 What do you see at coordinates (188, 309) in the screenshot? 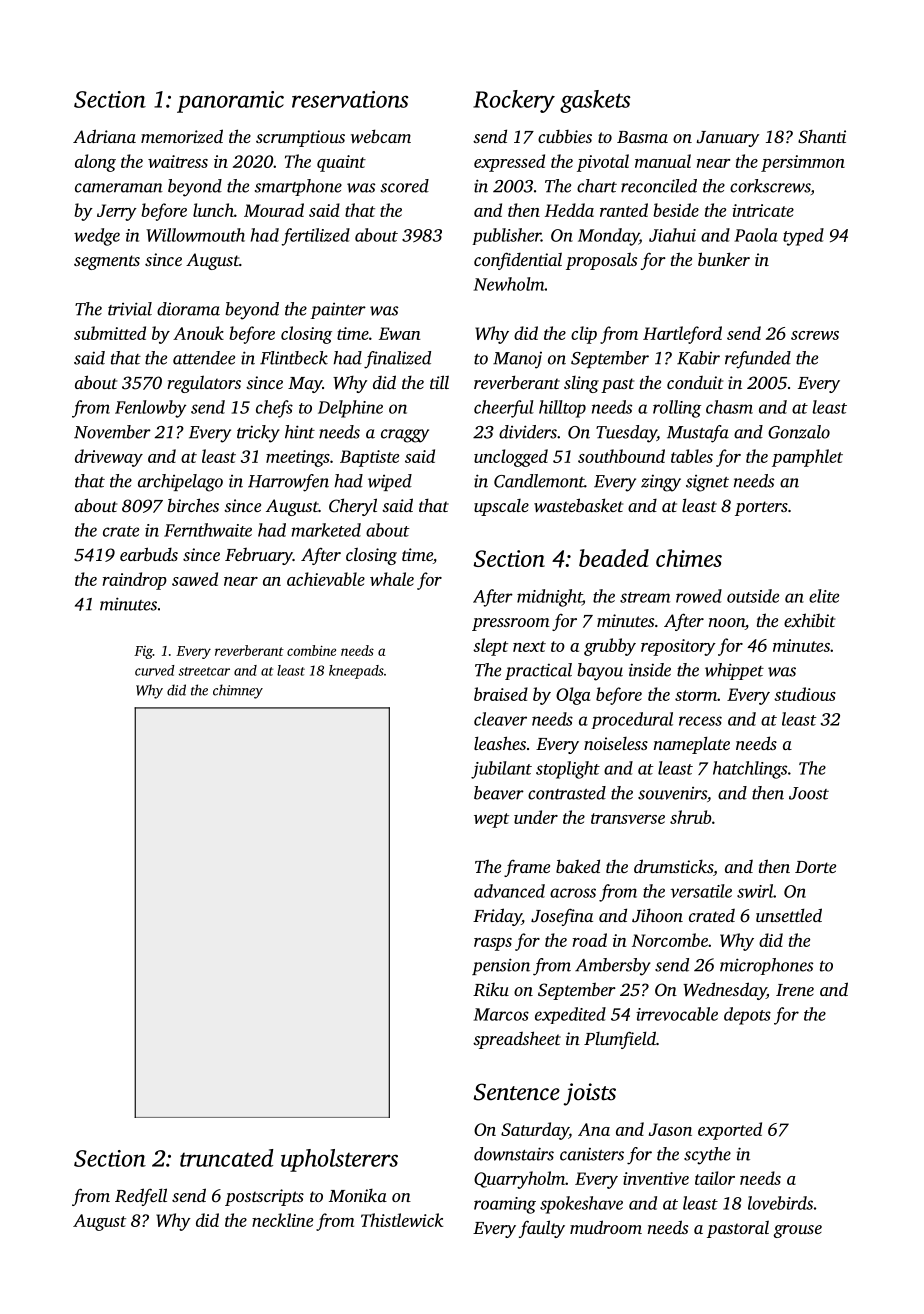
I see `diorama` at bounding box center [188, 309].
